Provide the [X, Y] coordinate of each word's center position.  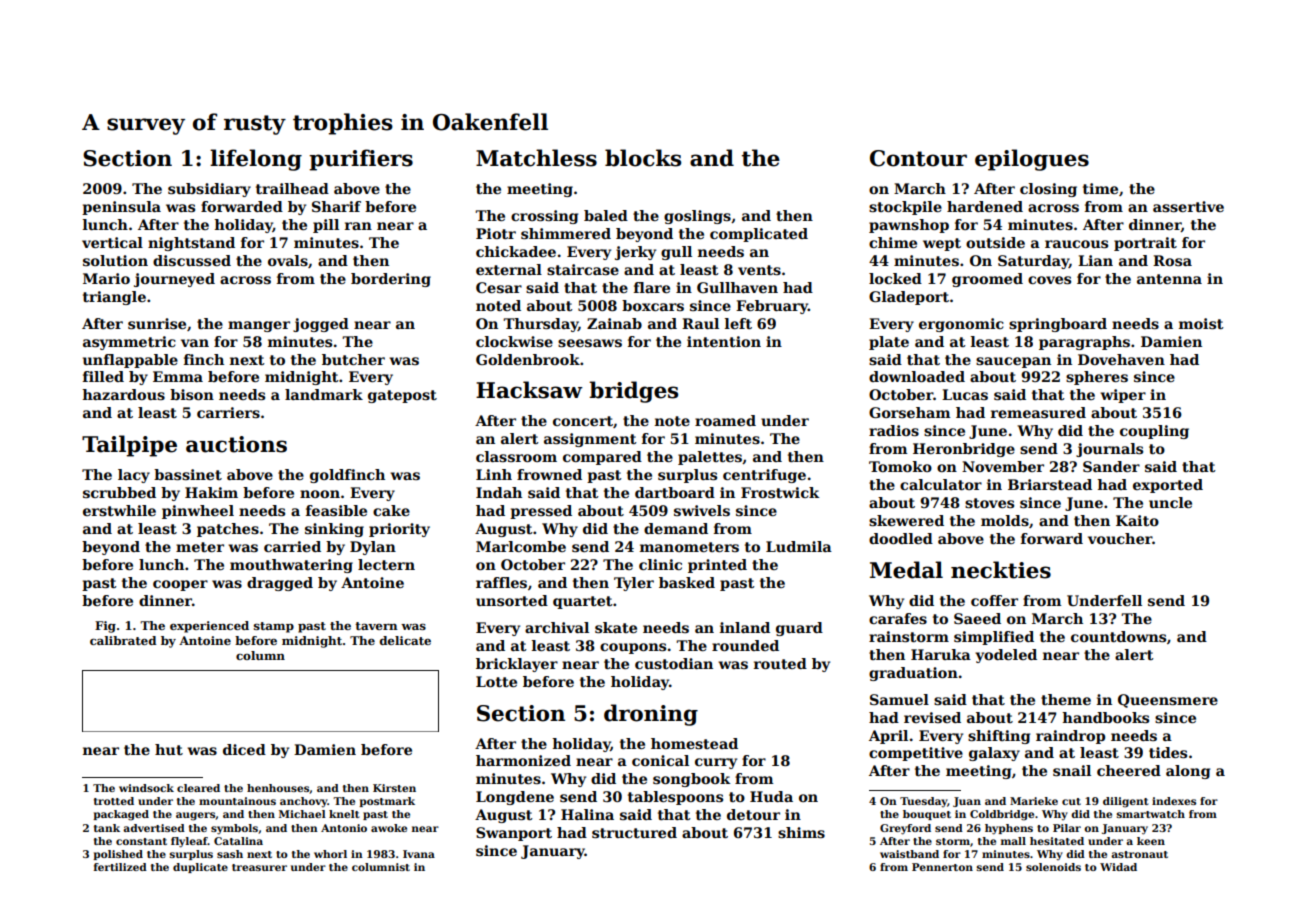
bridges [633, 392]
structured [634, 832]
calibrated [123, 640]
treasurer [259, 867]
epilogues [1032, 160]
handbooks [1105, 717]
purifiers [361, 160]
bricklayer [517, 665]
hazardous [123, 394]
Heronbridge [964, 450]
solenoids [1053, 867]
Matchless [536, 158]
